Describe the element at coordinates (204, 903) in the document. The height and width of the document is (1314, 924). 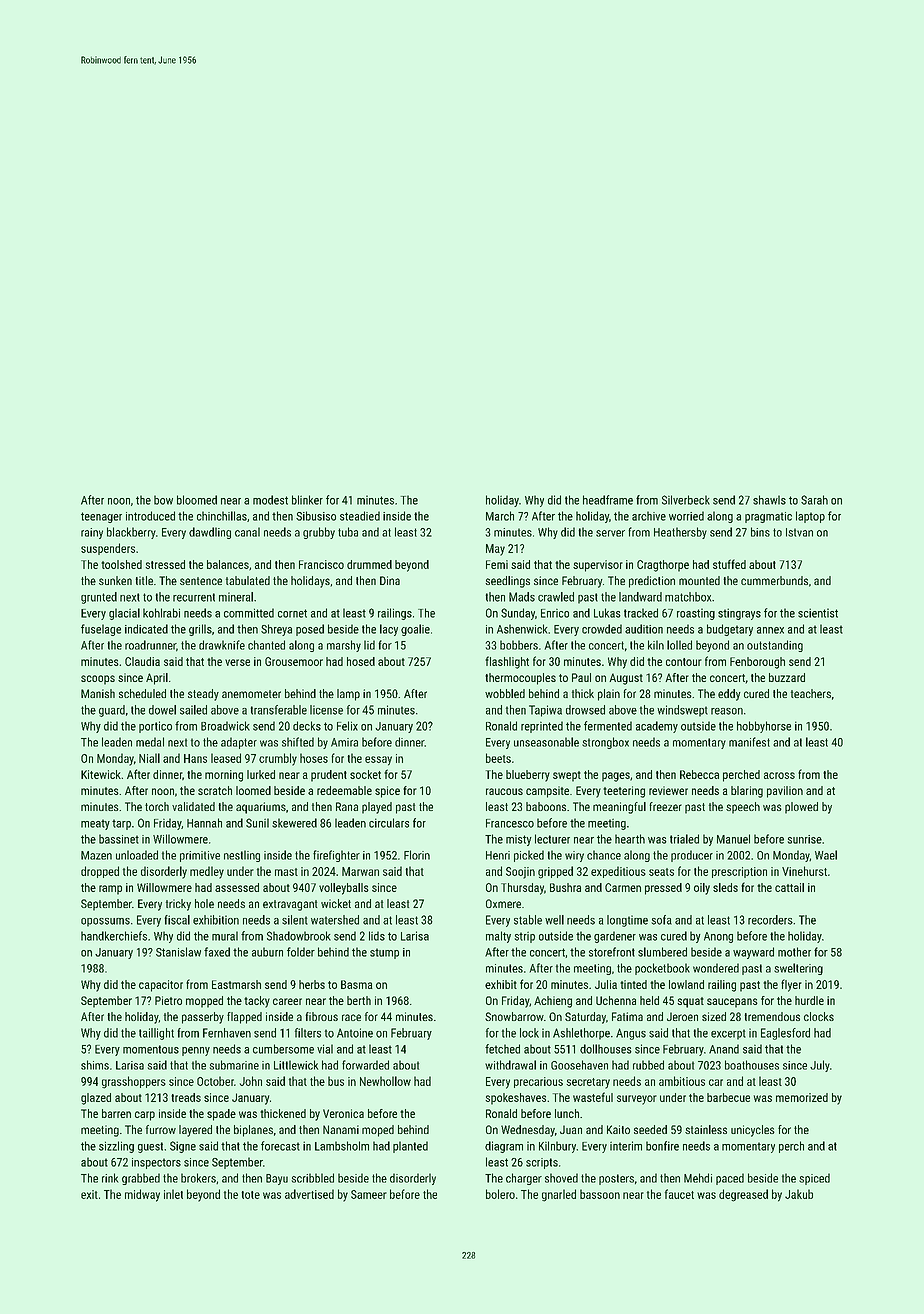
I see `hole` at that location.
